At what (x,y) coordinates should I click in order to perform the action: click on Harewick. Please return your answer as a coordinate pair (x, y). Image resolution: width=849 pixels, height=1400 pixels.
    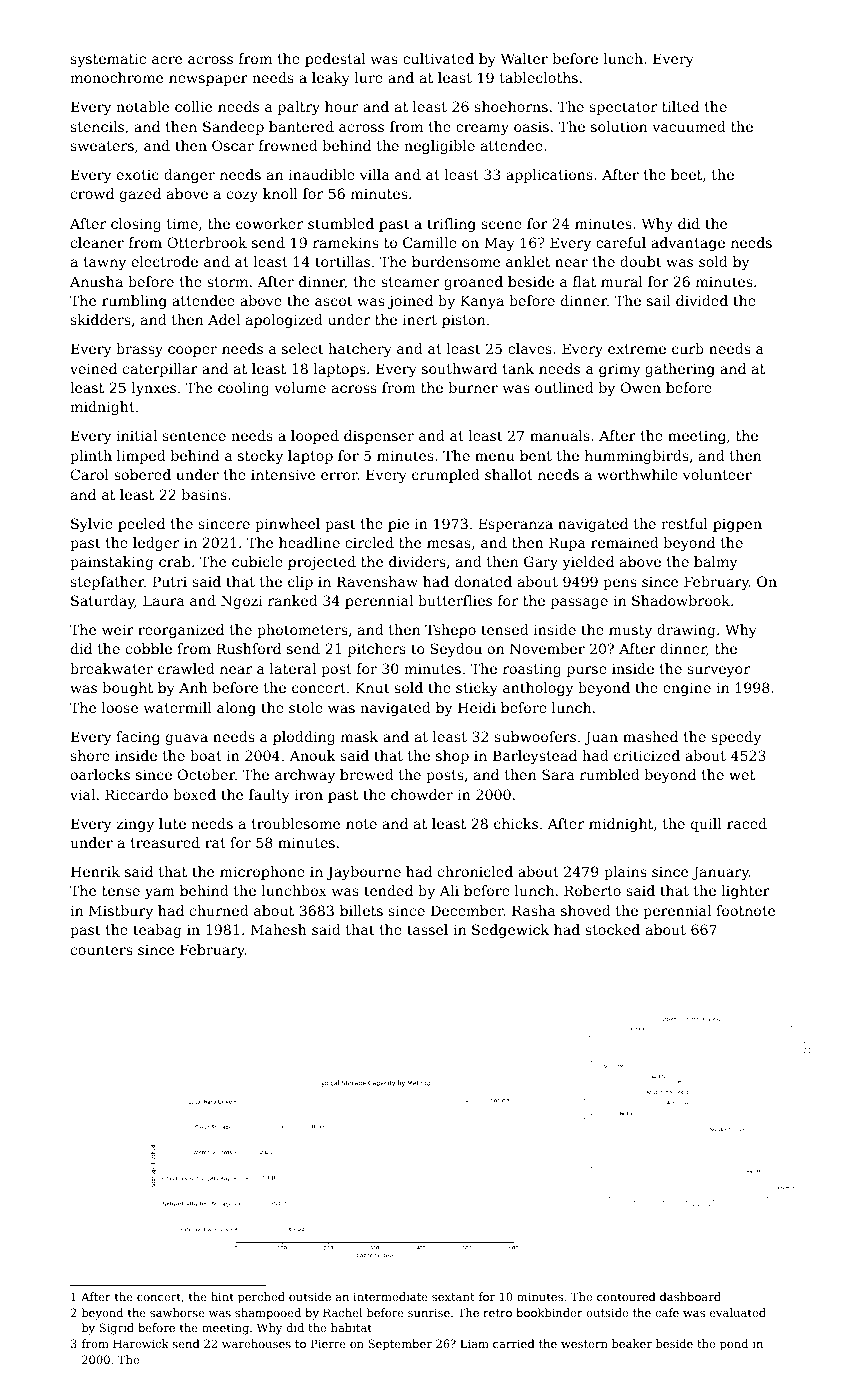
    Looking at the image, I should click on (141, 1343).
